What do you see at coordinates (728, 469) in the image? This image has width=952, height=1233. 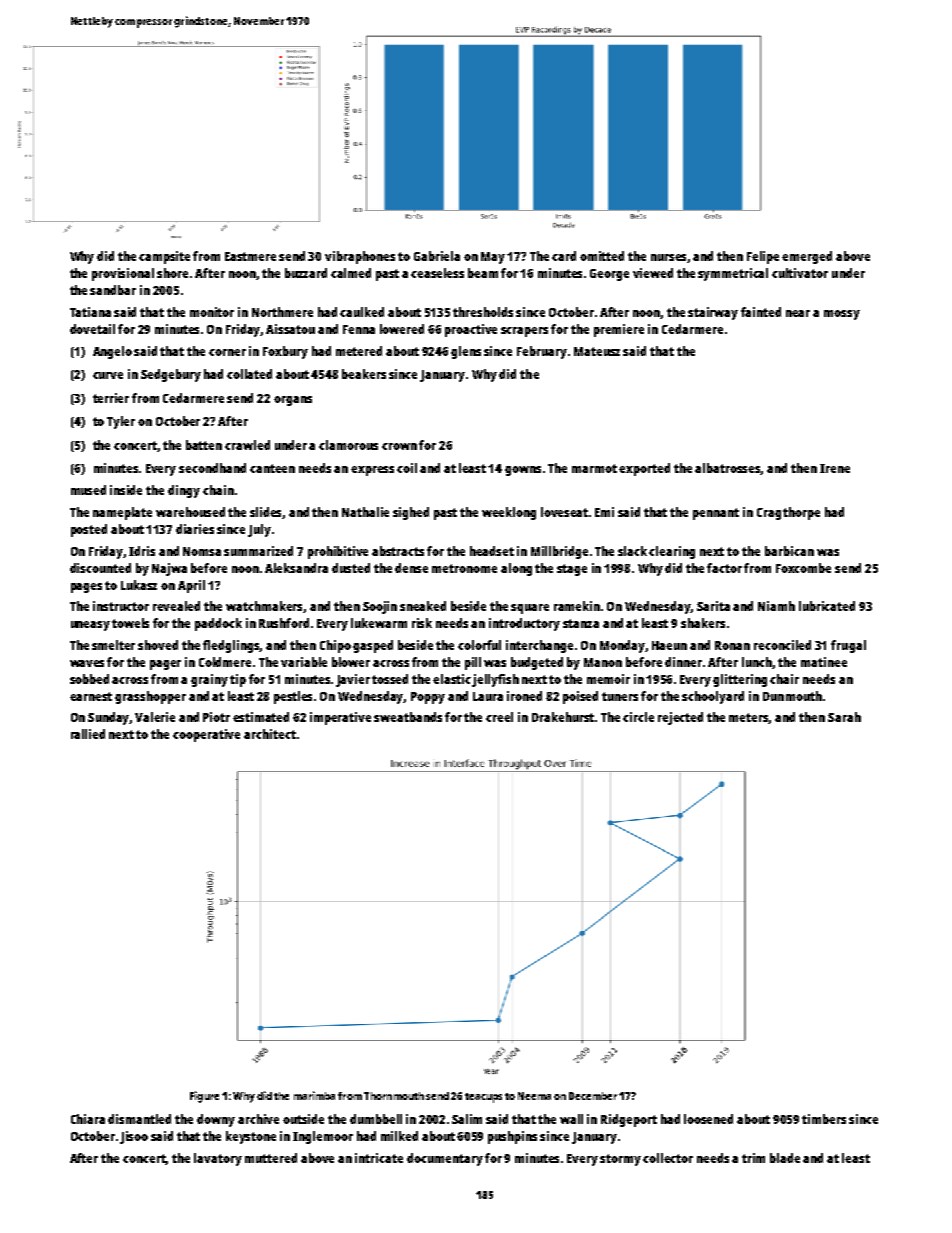 I see `albatrosses` at bounding box center [728, 469].
